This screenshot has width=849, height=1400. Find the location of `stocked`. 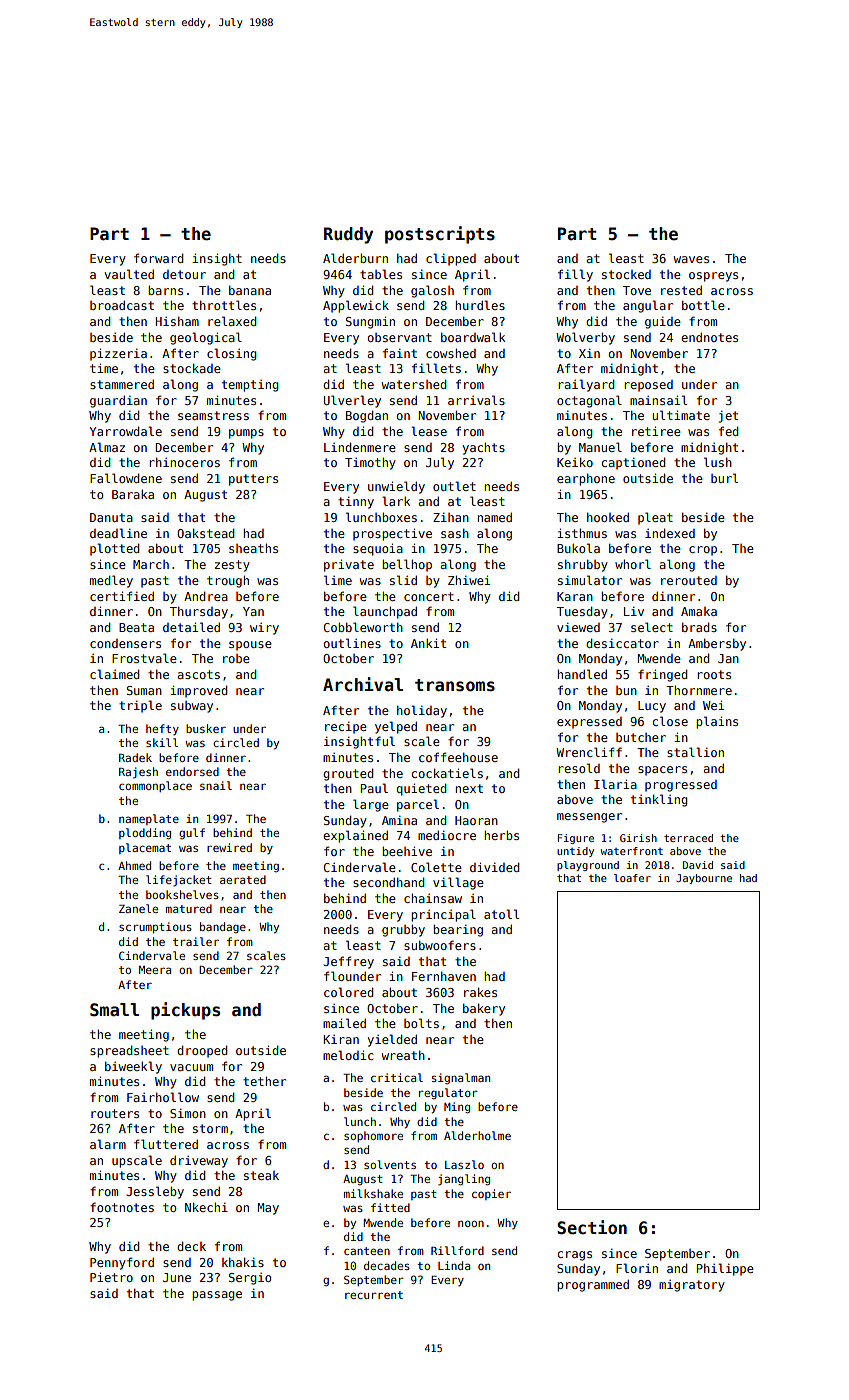

stocked is located at coordinates (626, 274).
